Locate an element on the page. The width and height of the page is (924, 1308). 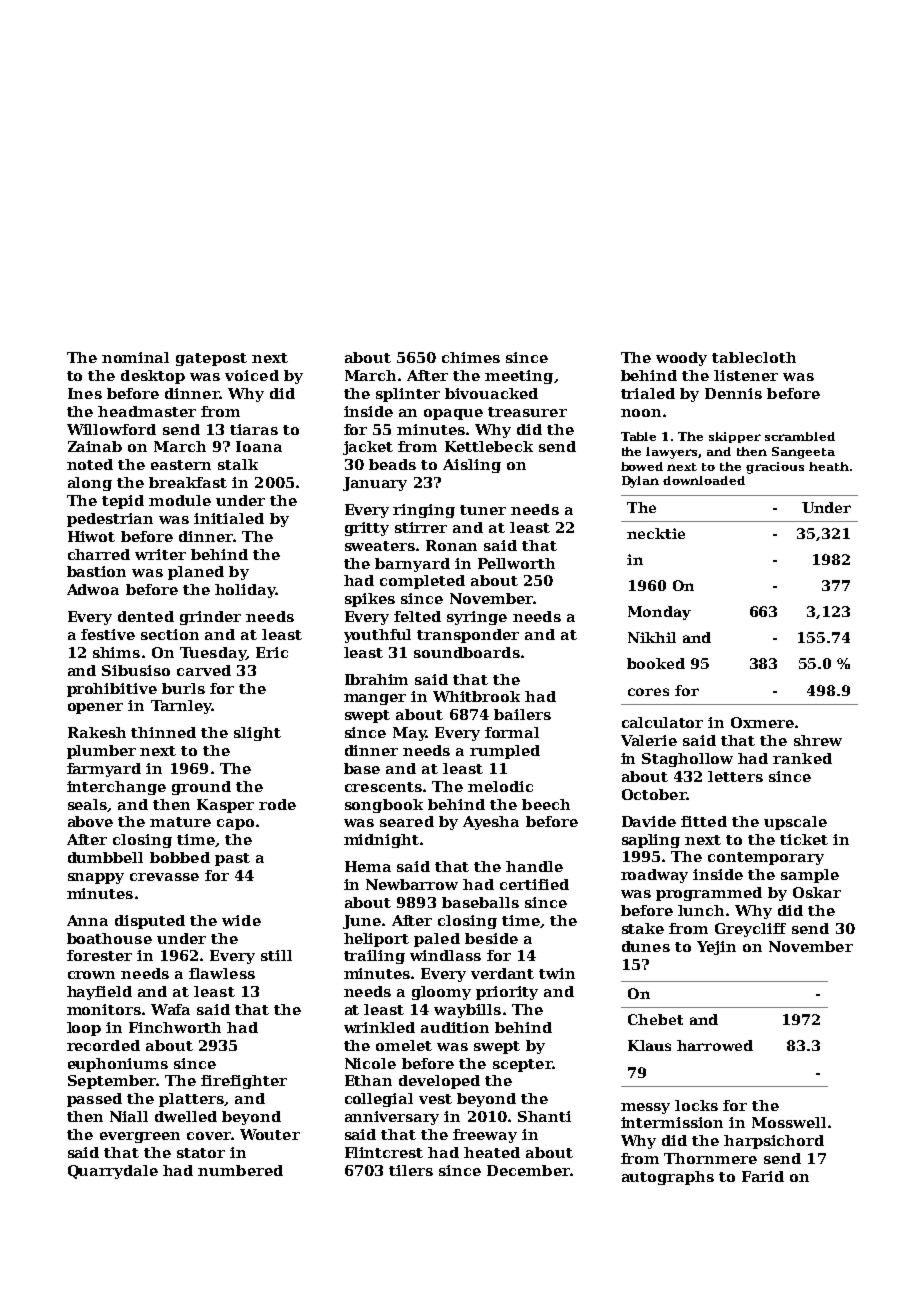
grinder is located at coordinates (210, 618).
